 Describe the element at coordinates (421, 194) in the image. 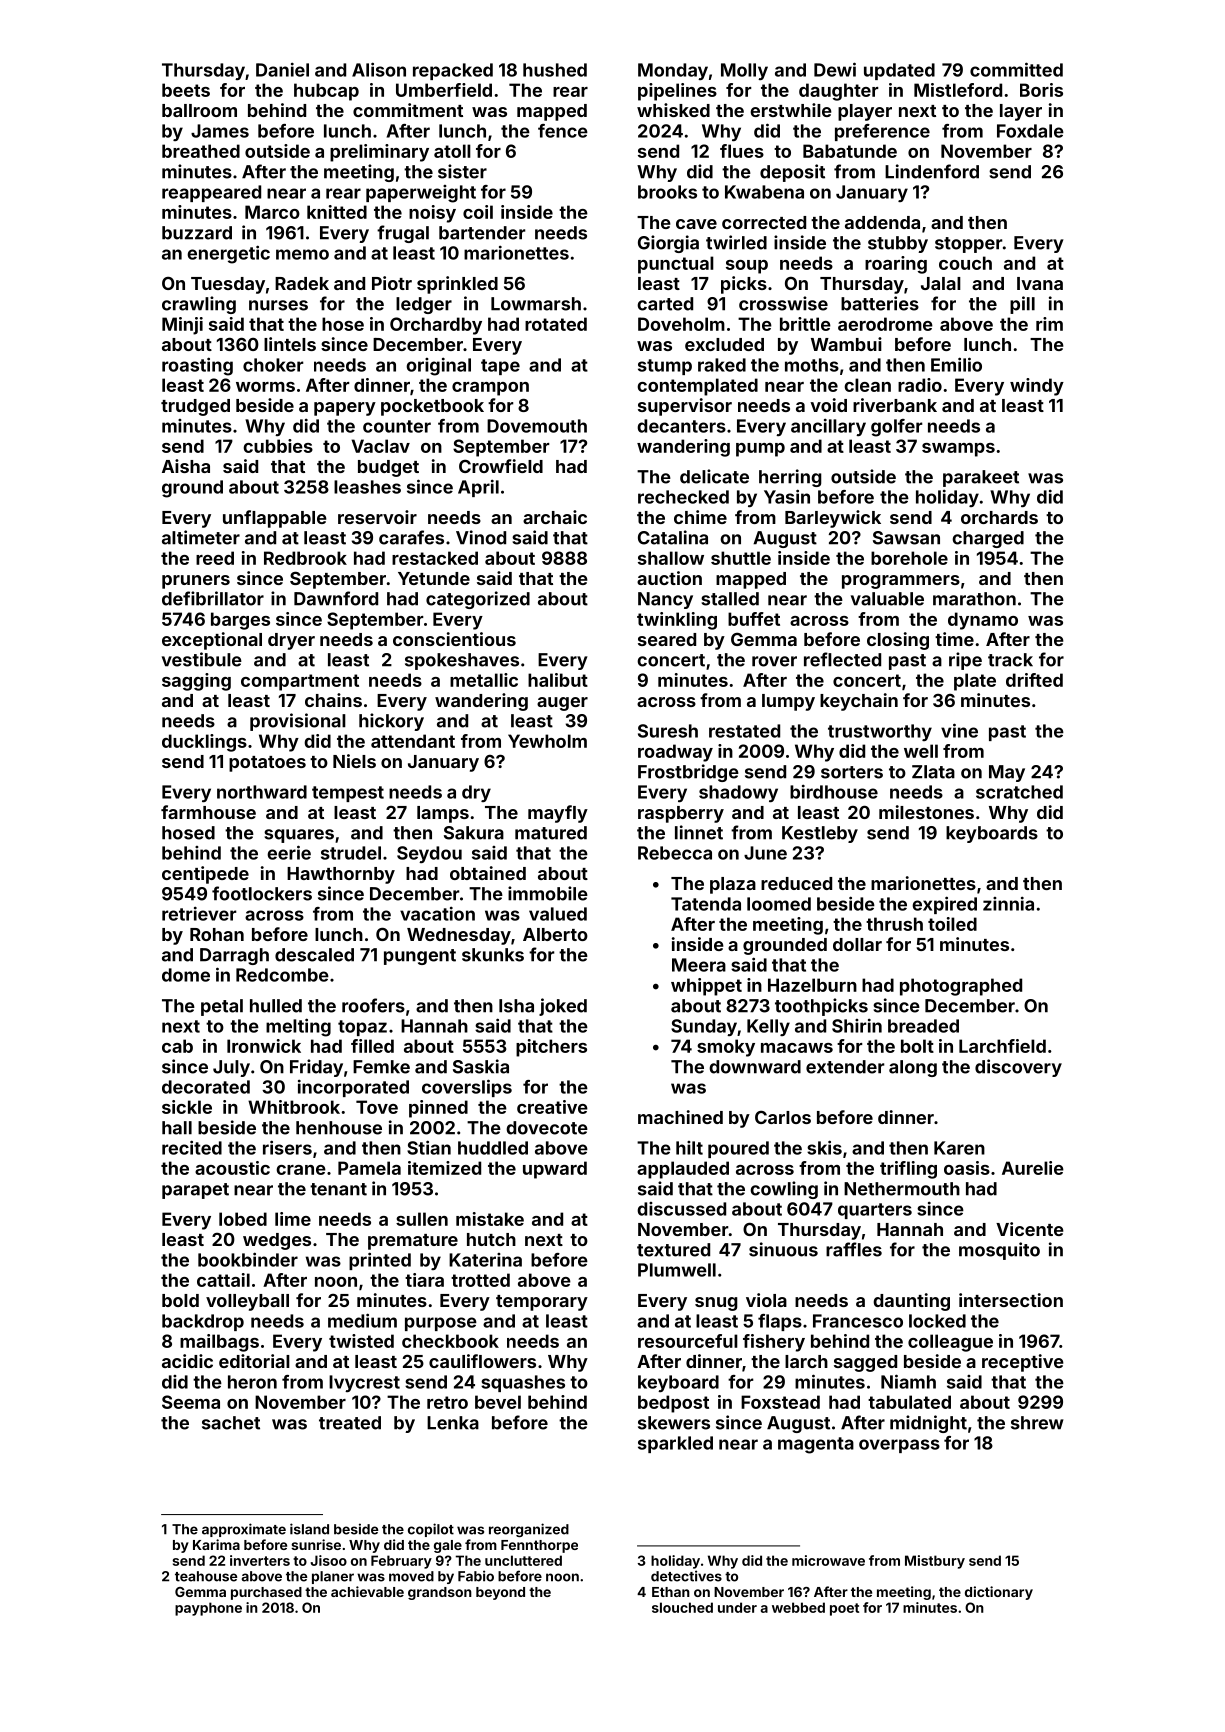

I see `paperweight` at that location.
